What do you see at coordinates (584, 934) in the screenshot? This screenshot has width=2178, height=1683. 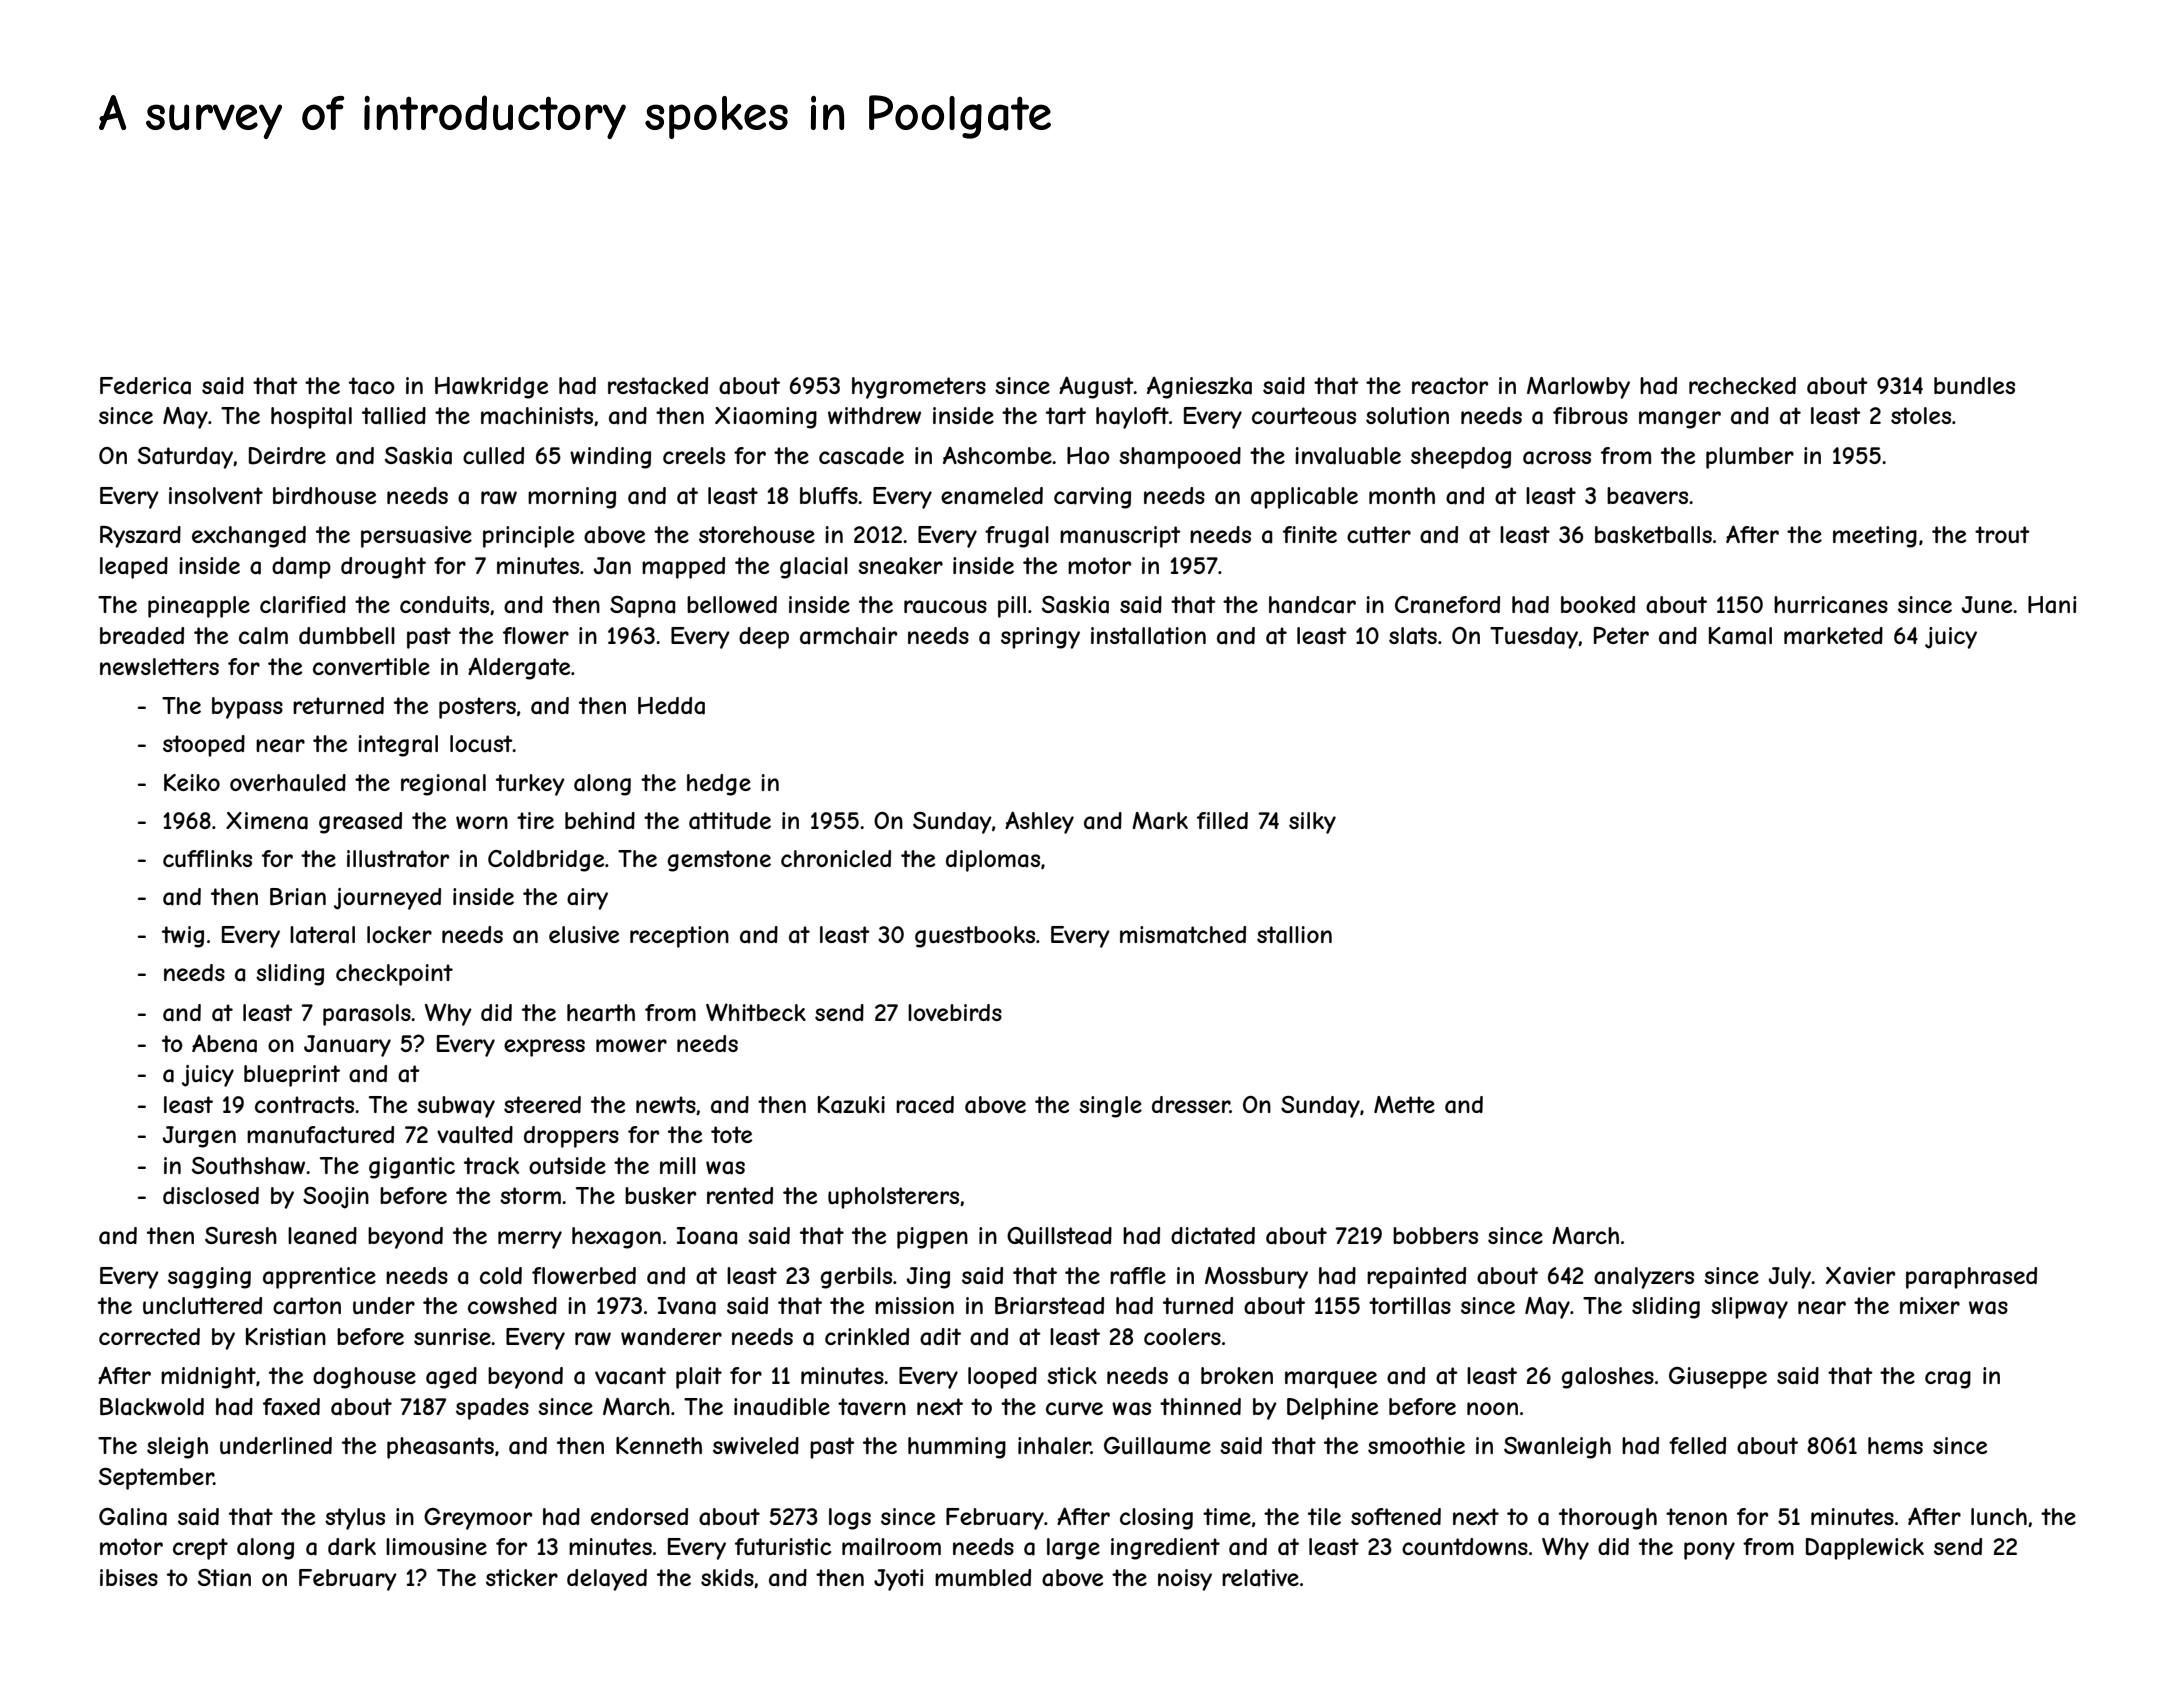 I see `elusive` at bounding box center [584, 934].
